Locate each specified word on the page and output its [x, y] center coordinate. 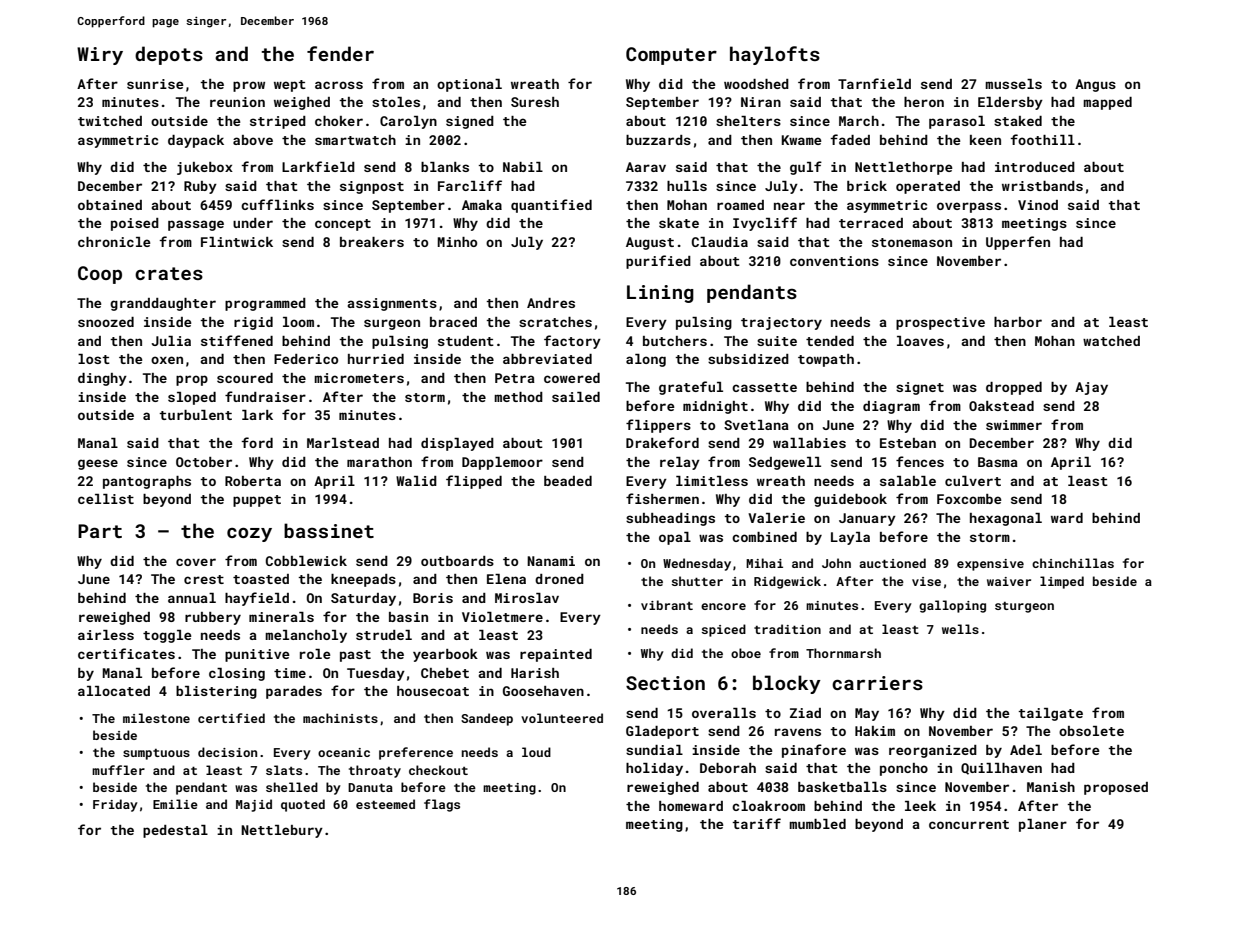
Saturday [363, 599]
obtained [110, 205]
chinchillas [1073, 563]
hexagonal [1006, 519]
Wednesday [697, 564]
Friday [115, 805]
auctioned [892, 563]
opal [675, 538]
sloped [192, 398]
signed [470, 122]
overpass [969, 207]
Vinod [1038, 205]
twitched [110, 121]
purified [658, 262]
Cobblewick [306, 561]
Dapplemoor [502, 463]
